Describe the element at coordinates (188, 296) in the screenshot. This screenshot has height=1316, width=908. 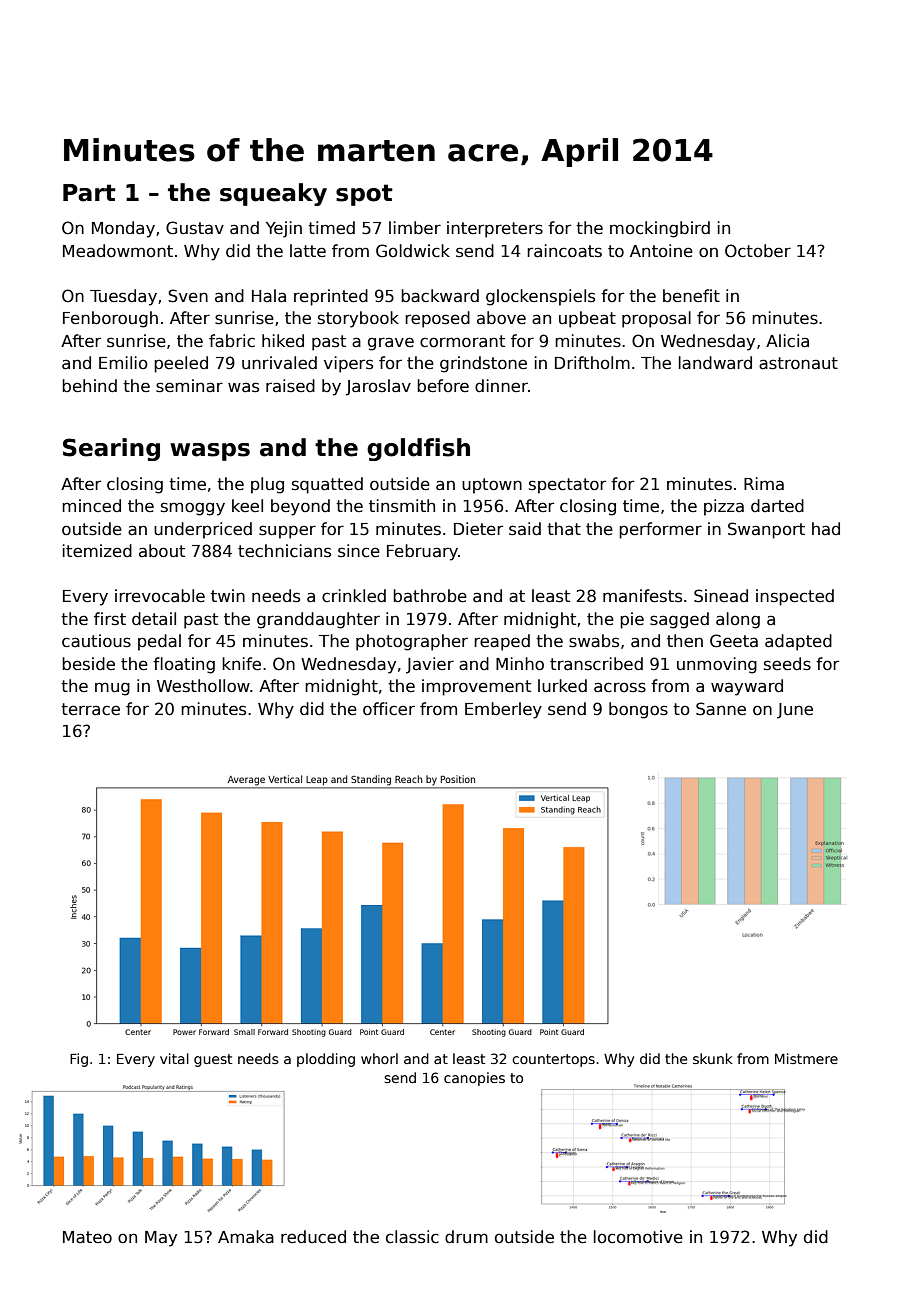
I see `Sven` at that location.
